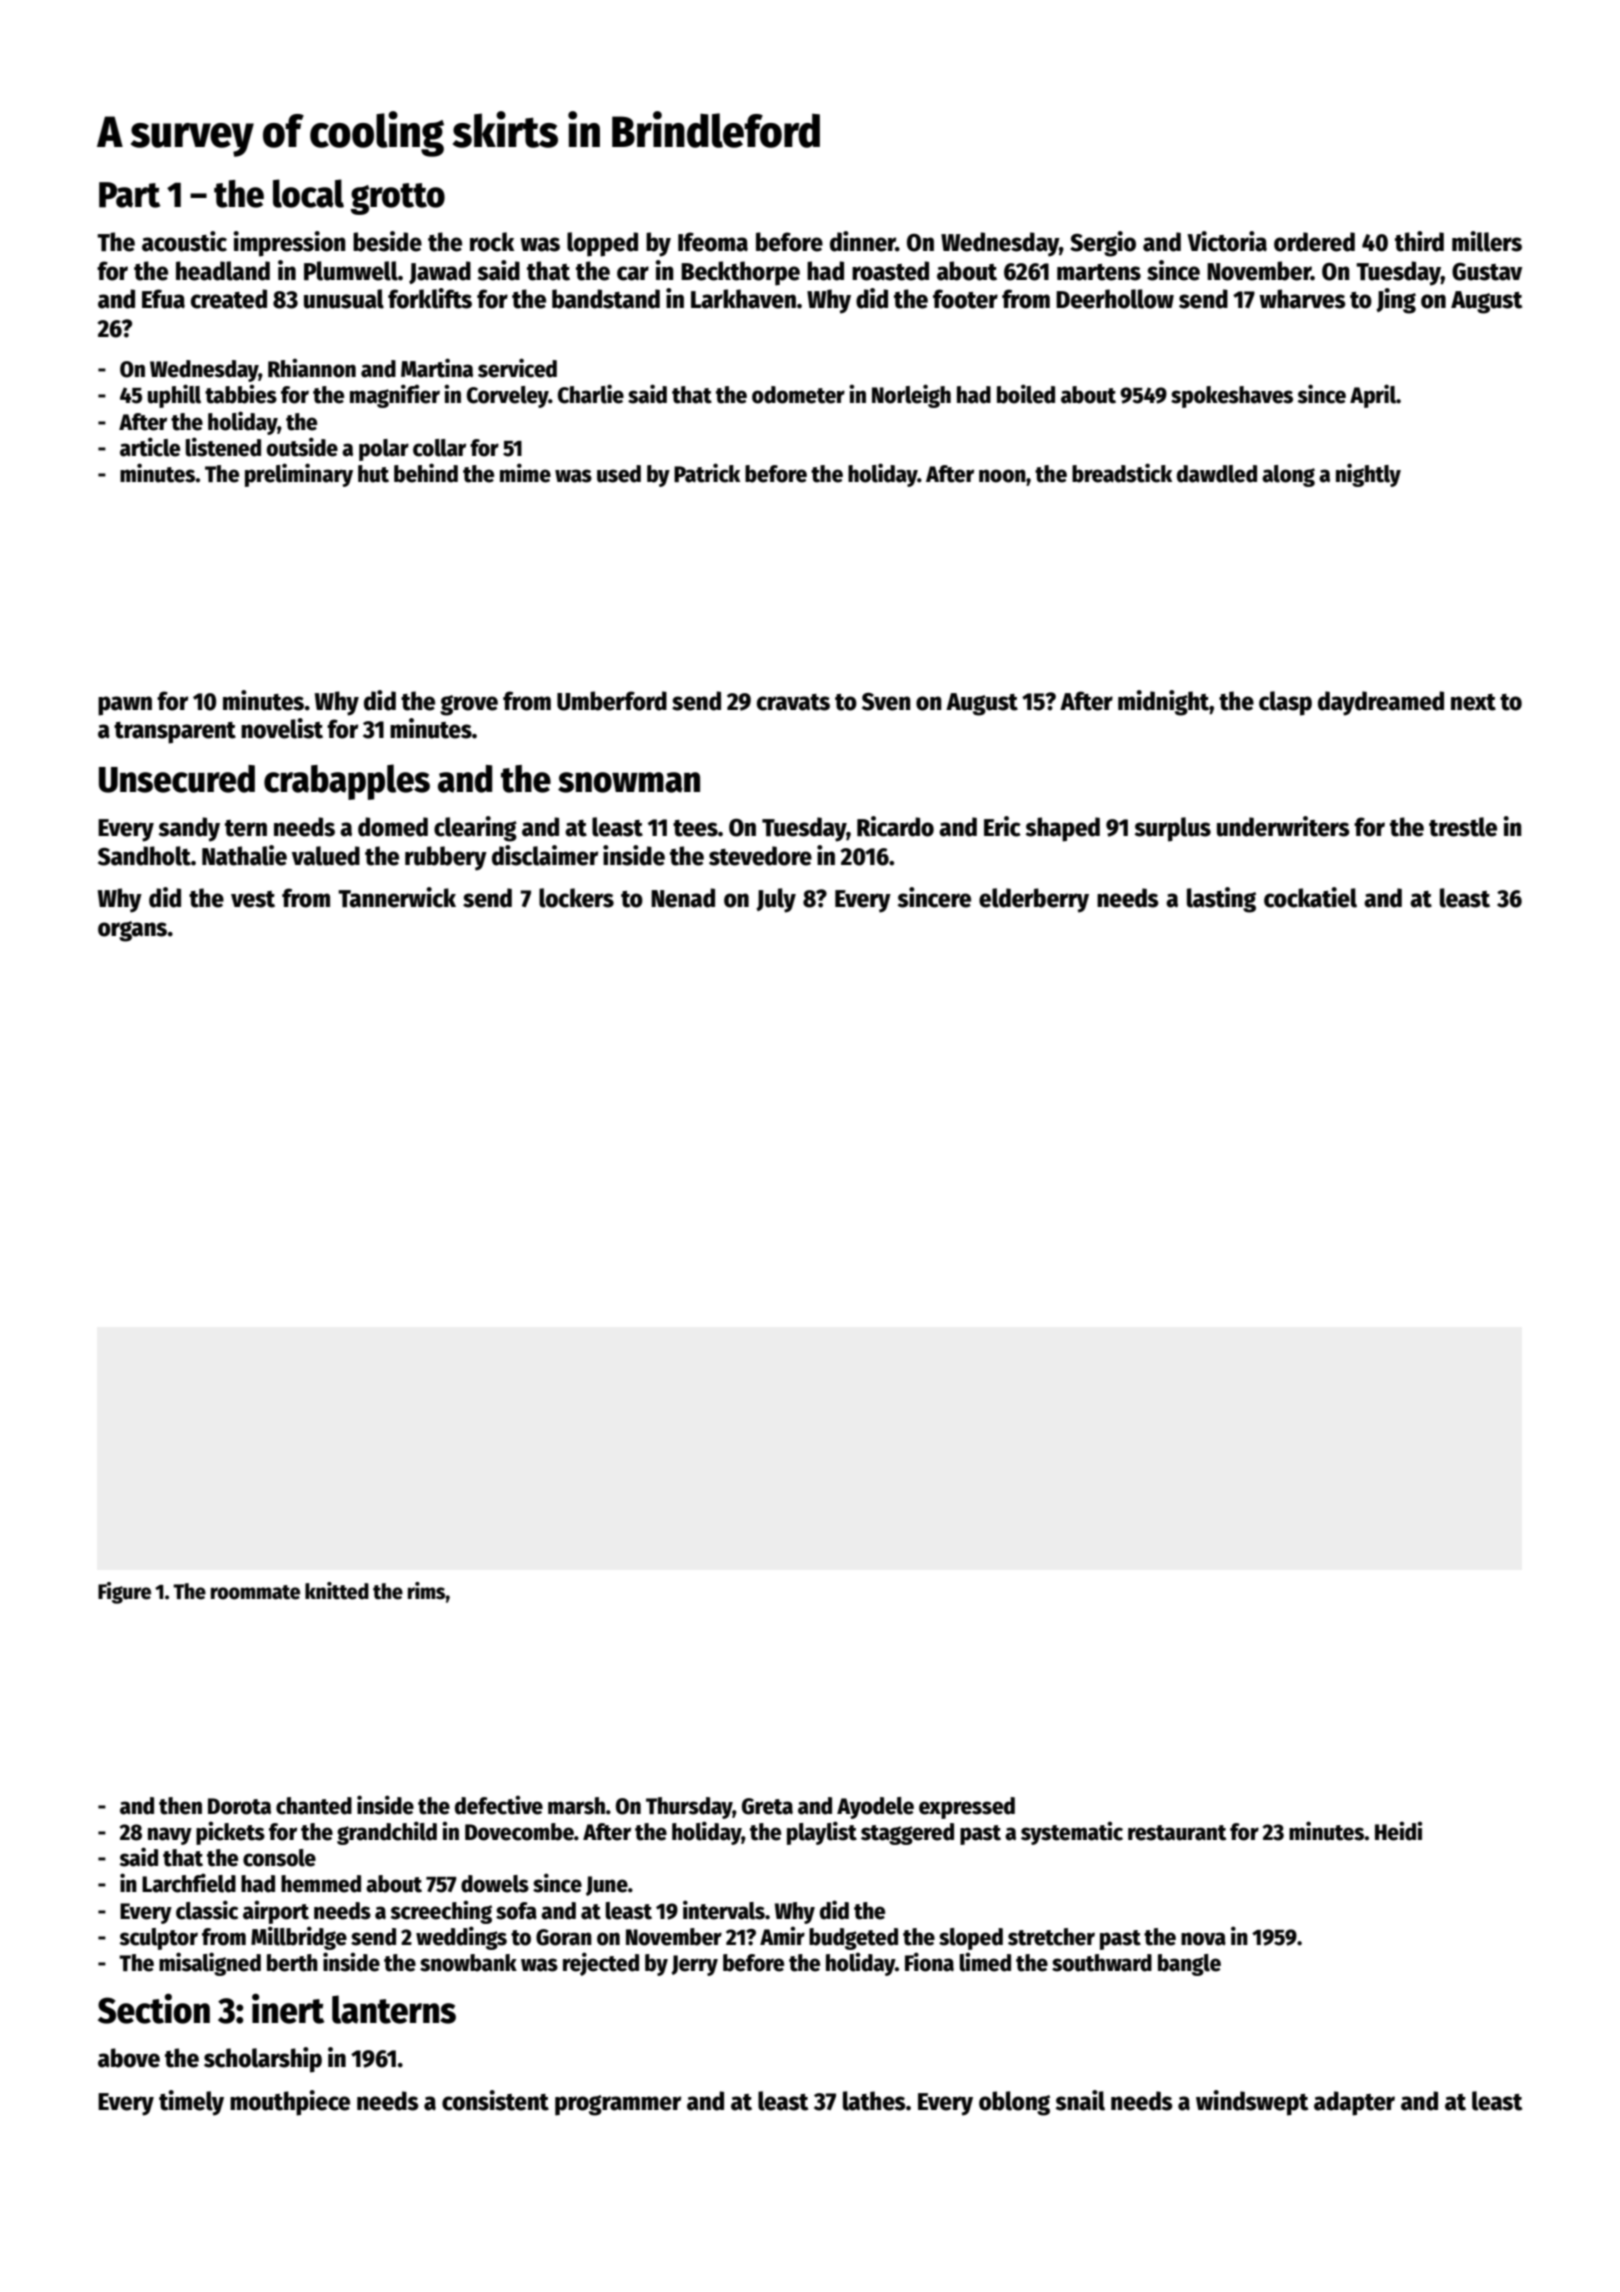  I want to click on adapter, so click(1354, 2103).
